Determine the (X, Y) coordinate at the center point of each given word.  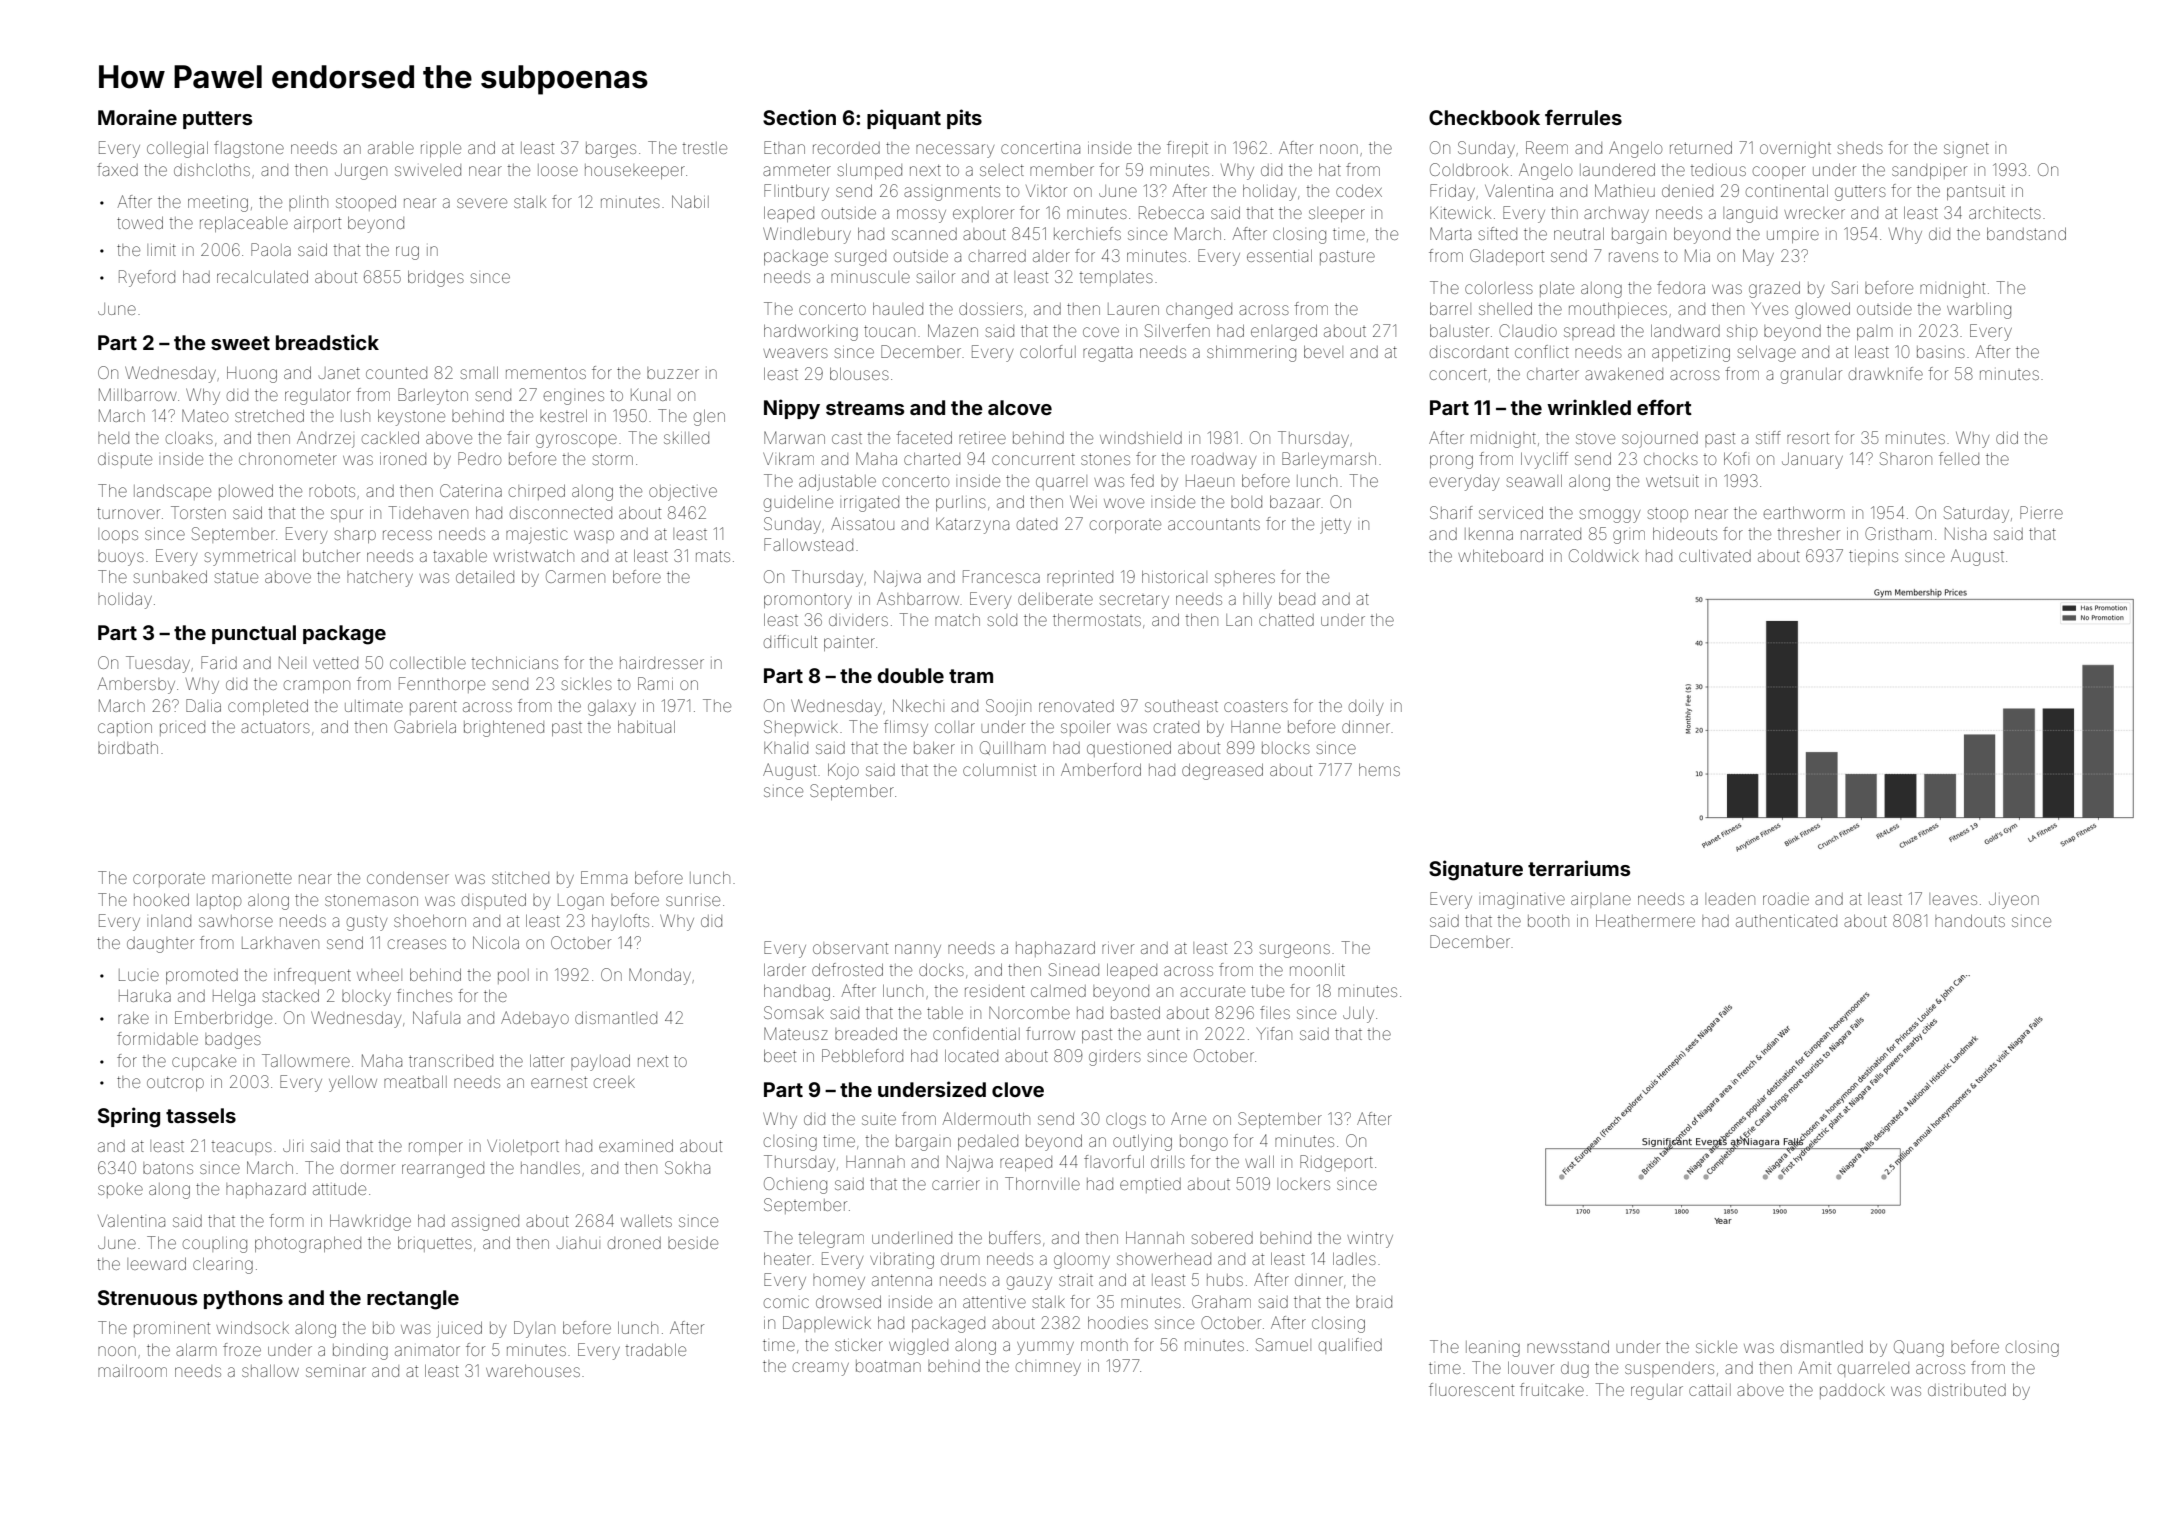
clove (1018, 1089)
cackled (390, 438)
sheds (1860, 148)
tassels (201, 1115)
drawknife (1886, 373)
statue (236, 577)
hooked (161, 900)
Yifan (1274, 1033)
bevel (1323, 352)
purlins (961, 503)
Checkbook (1484, 117)
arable (391, 148)
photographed (308, 1245)
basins (1941, 352)
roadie (1786, 899)
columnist (999, 770)
